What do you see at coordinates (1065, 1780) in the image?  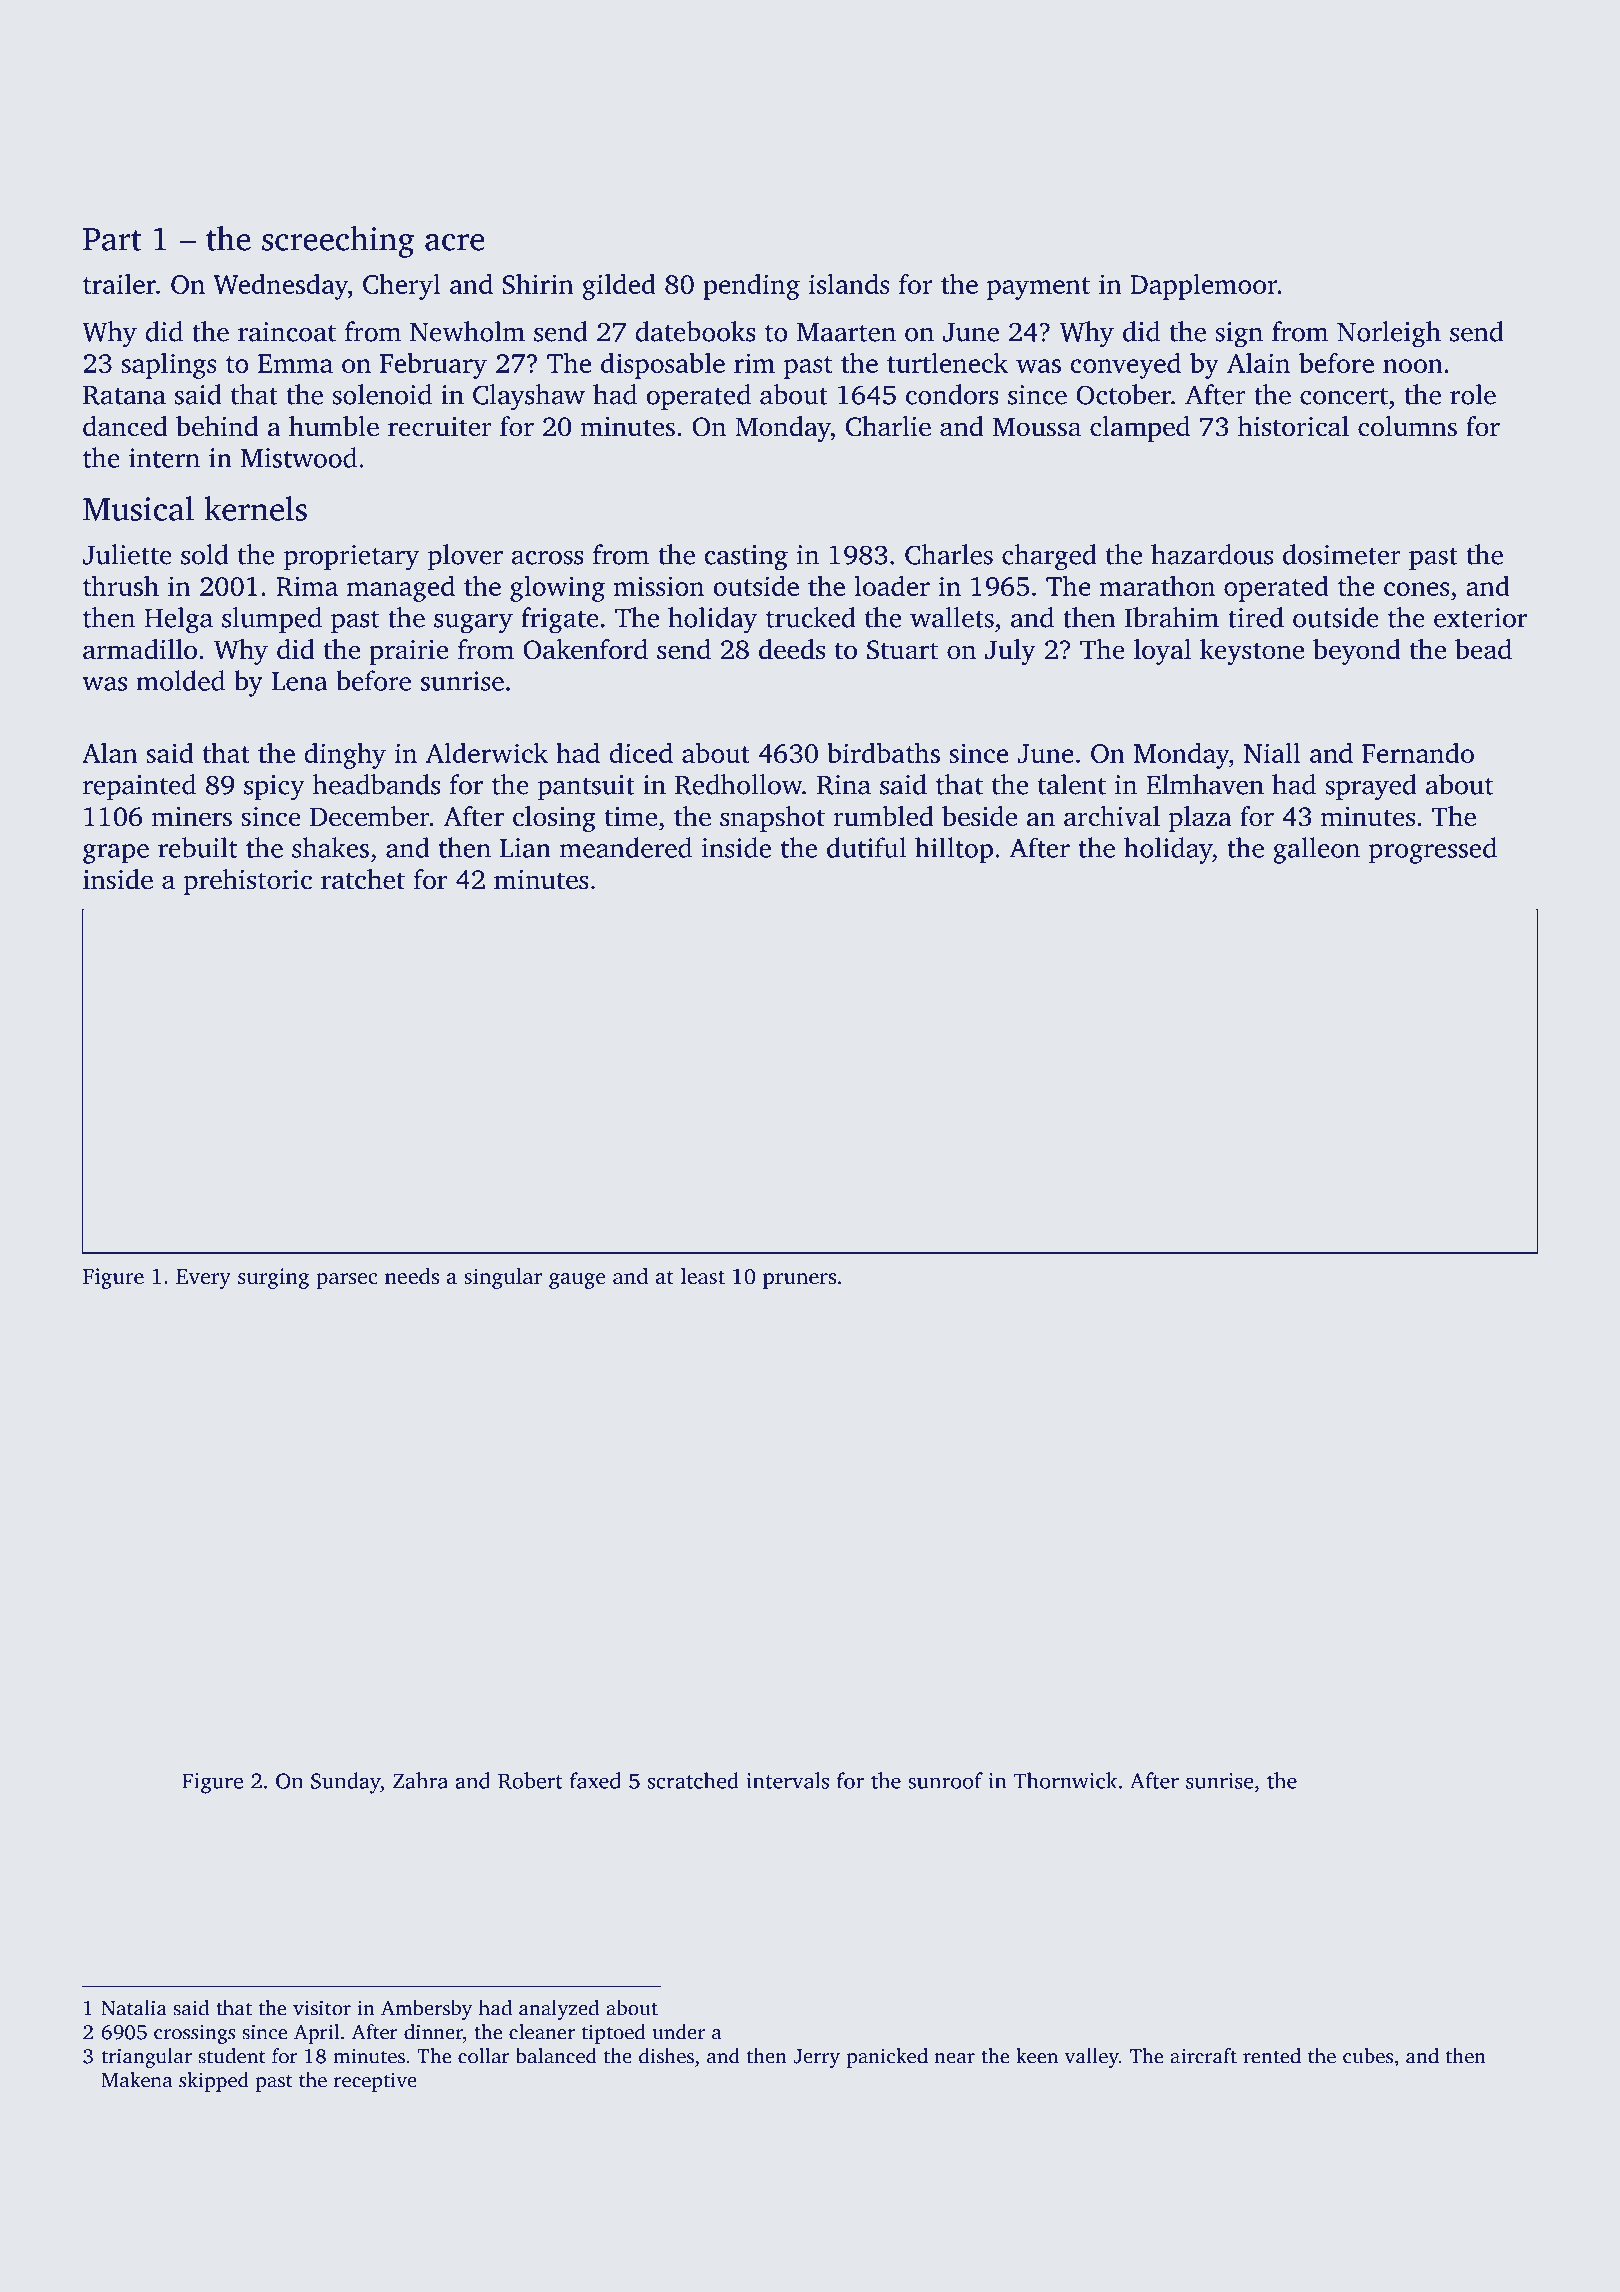 I see `Thornwick` at bounding box center [1065, 1780].
